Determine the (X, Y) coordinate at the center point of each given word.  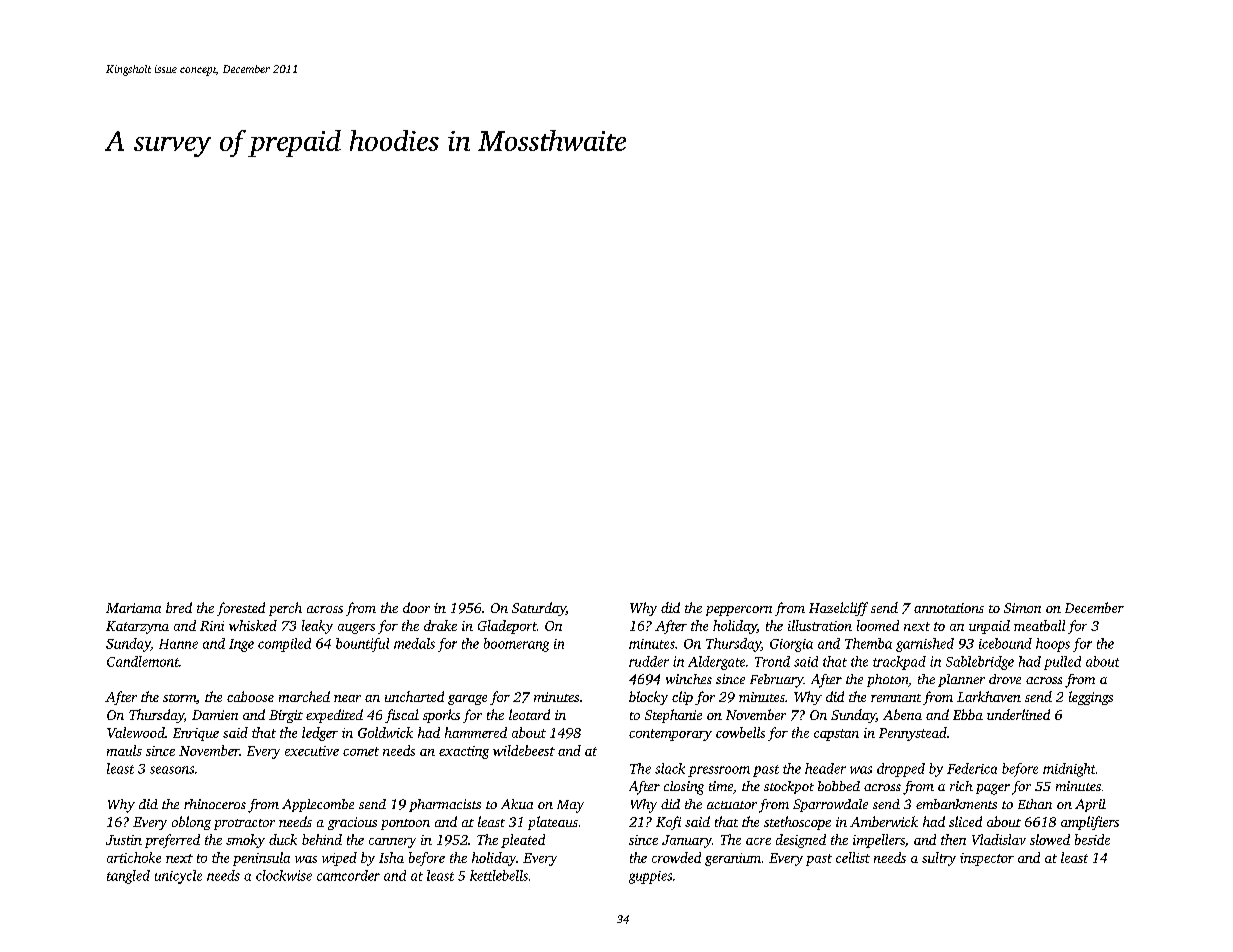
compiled (284, 645)
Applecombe (318, 805)
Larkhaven (989, 696)
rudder (649, 661)
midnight (1069, 770)
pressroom (719, 771)
